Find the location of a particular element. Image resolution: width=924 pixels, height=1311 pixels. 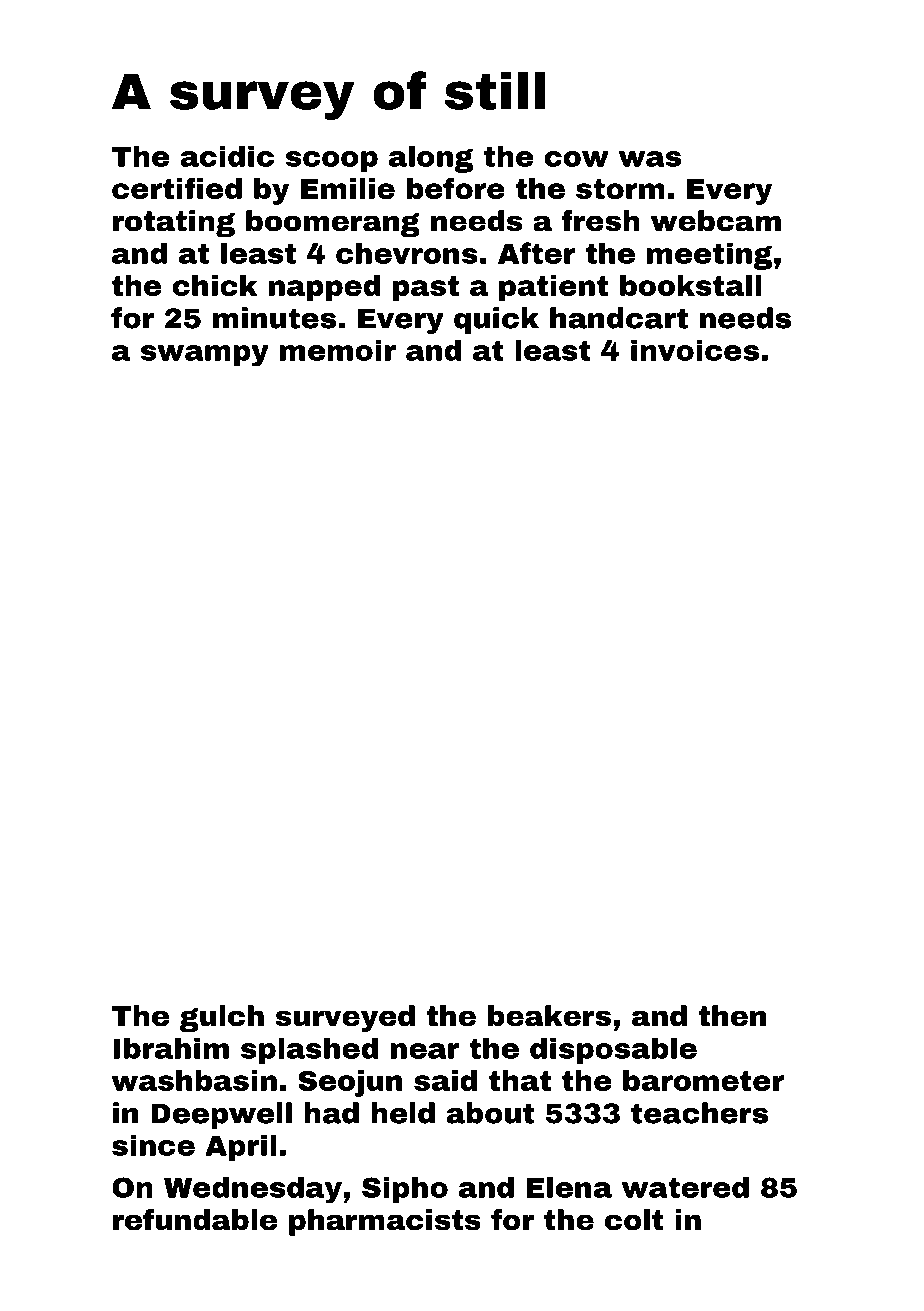

memoir is located at coordinates (338, 350).
